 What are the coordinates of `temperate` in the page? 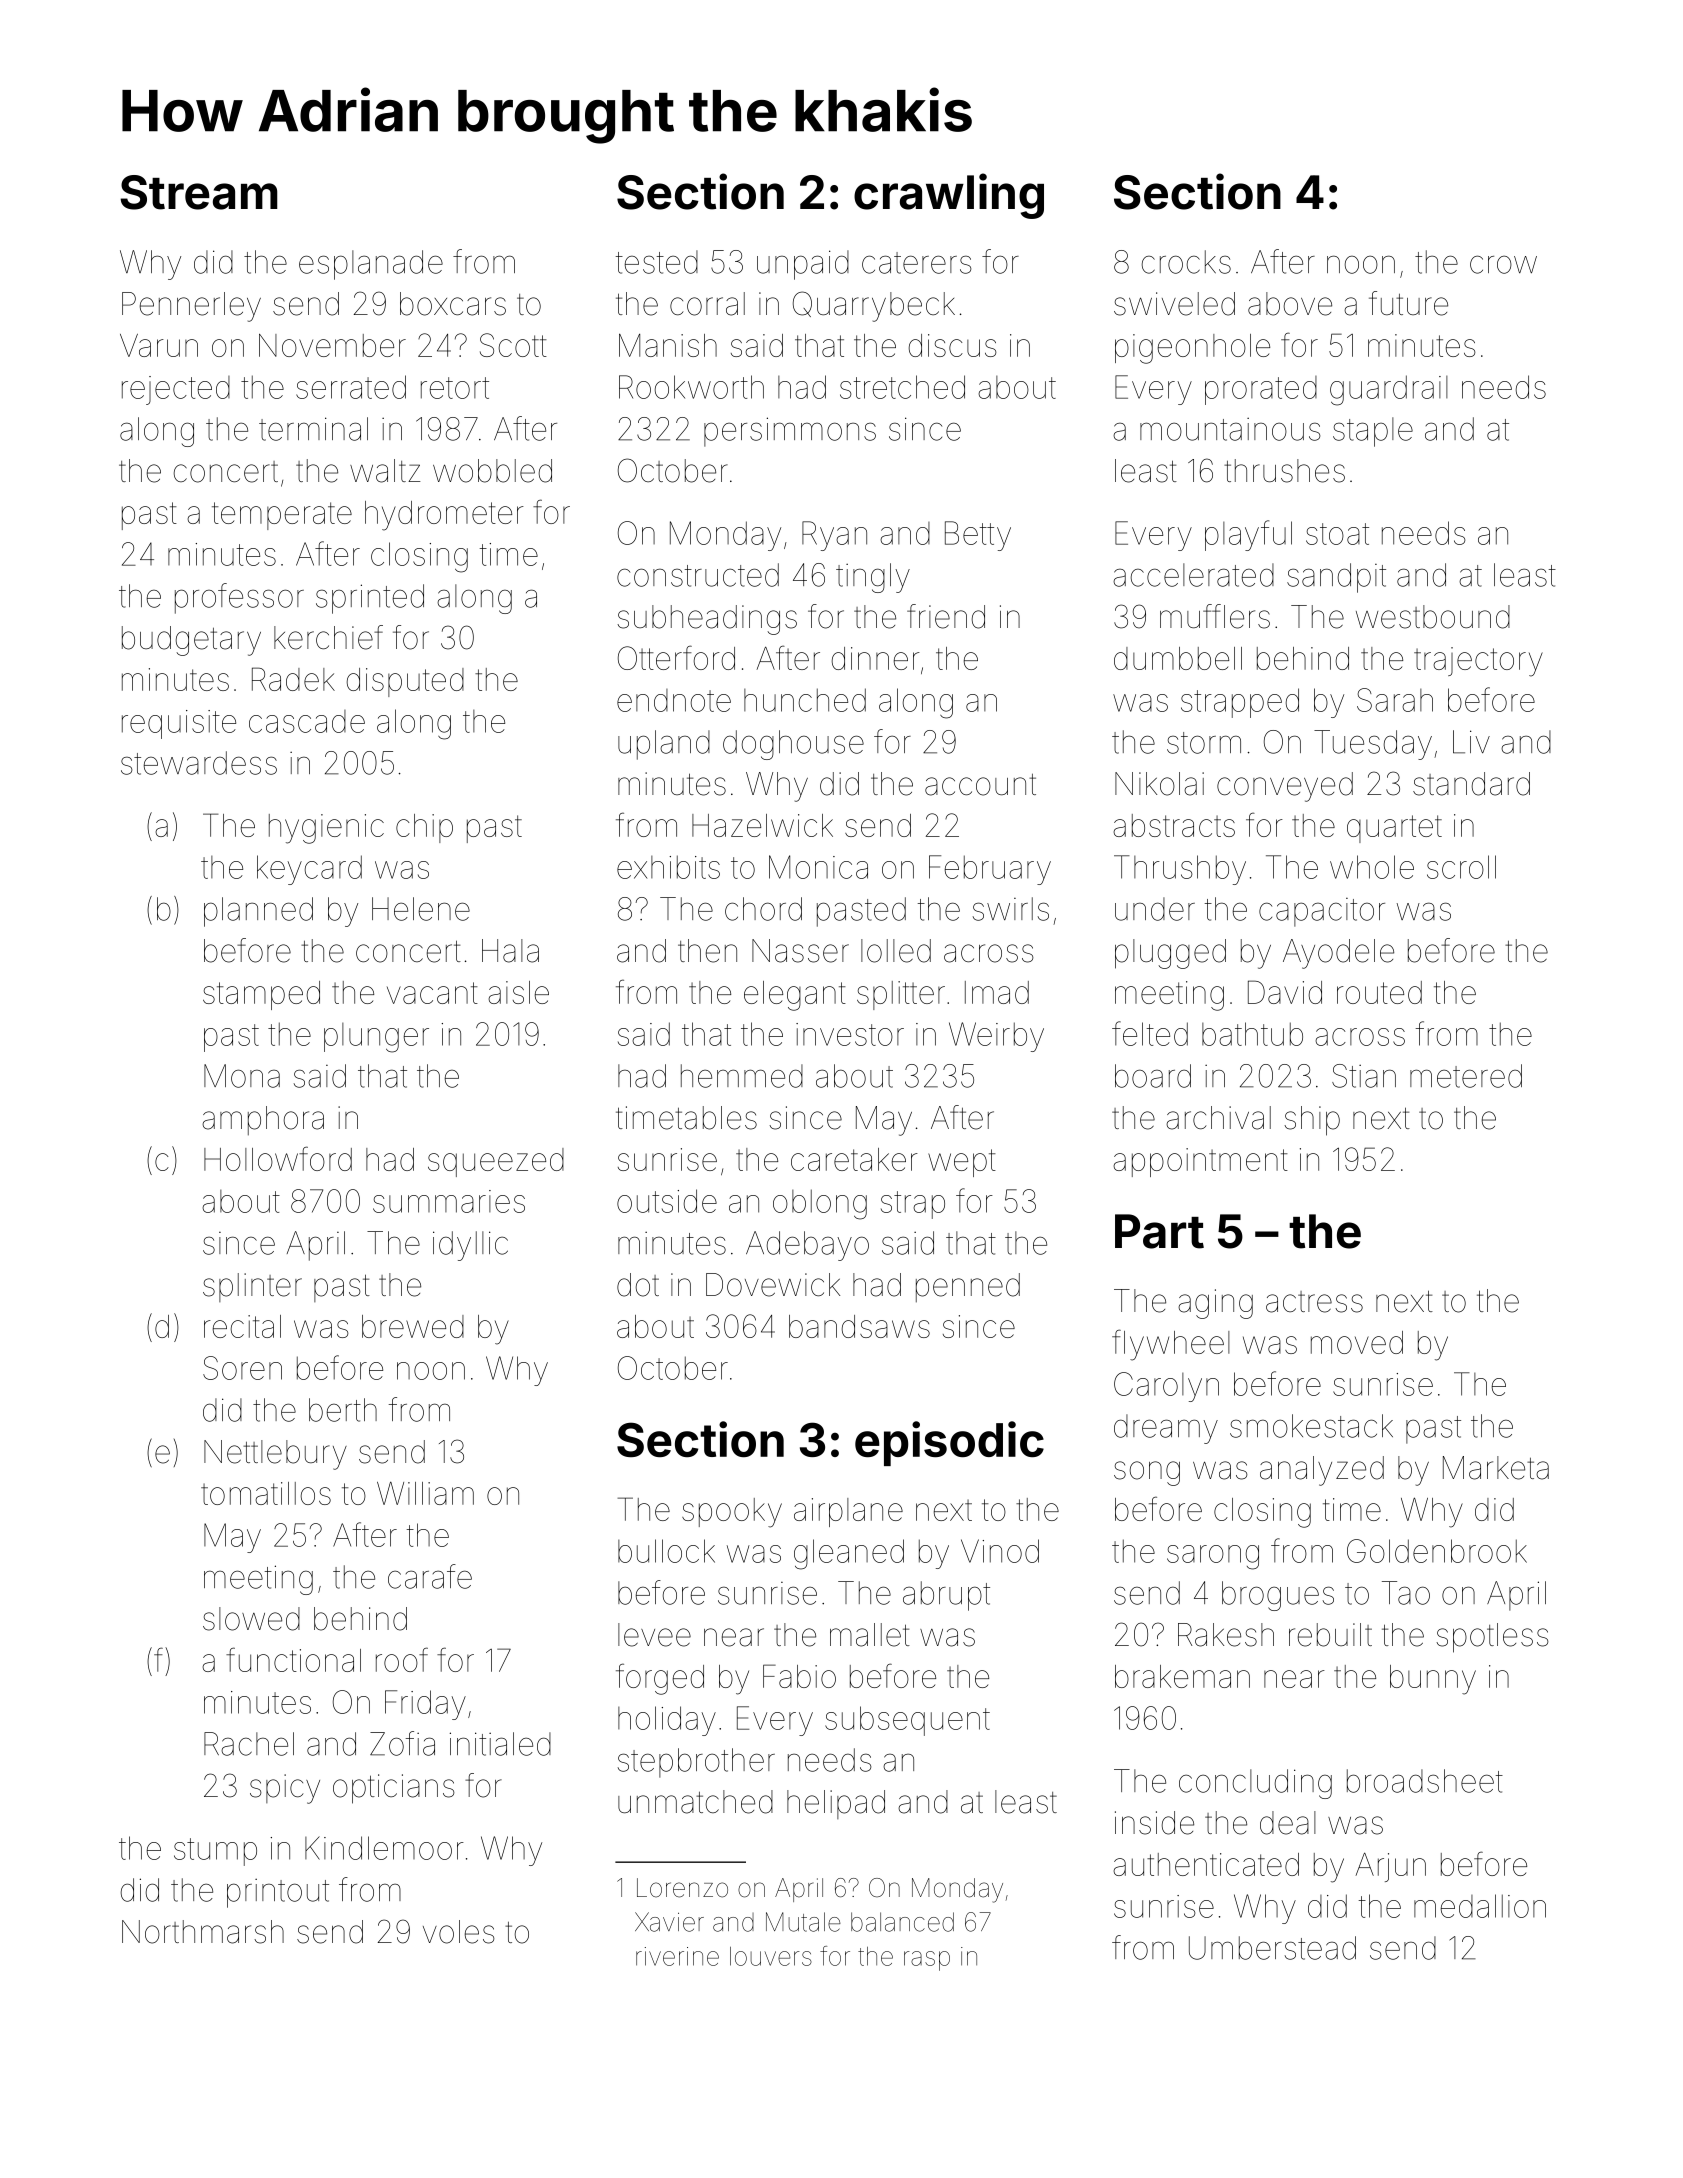 It's located at (282, 516).
